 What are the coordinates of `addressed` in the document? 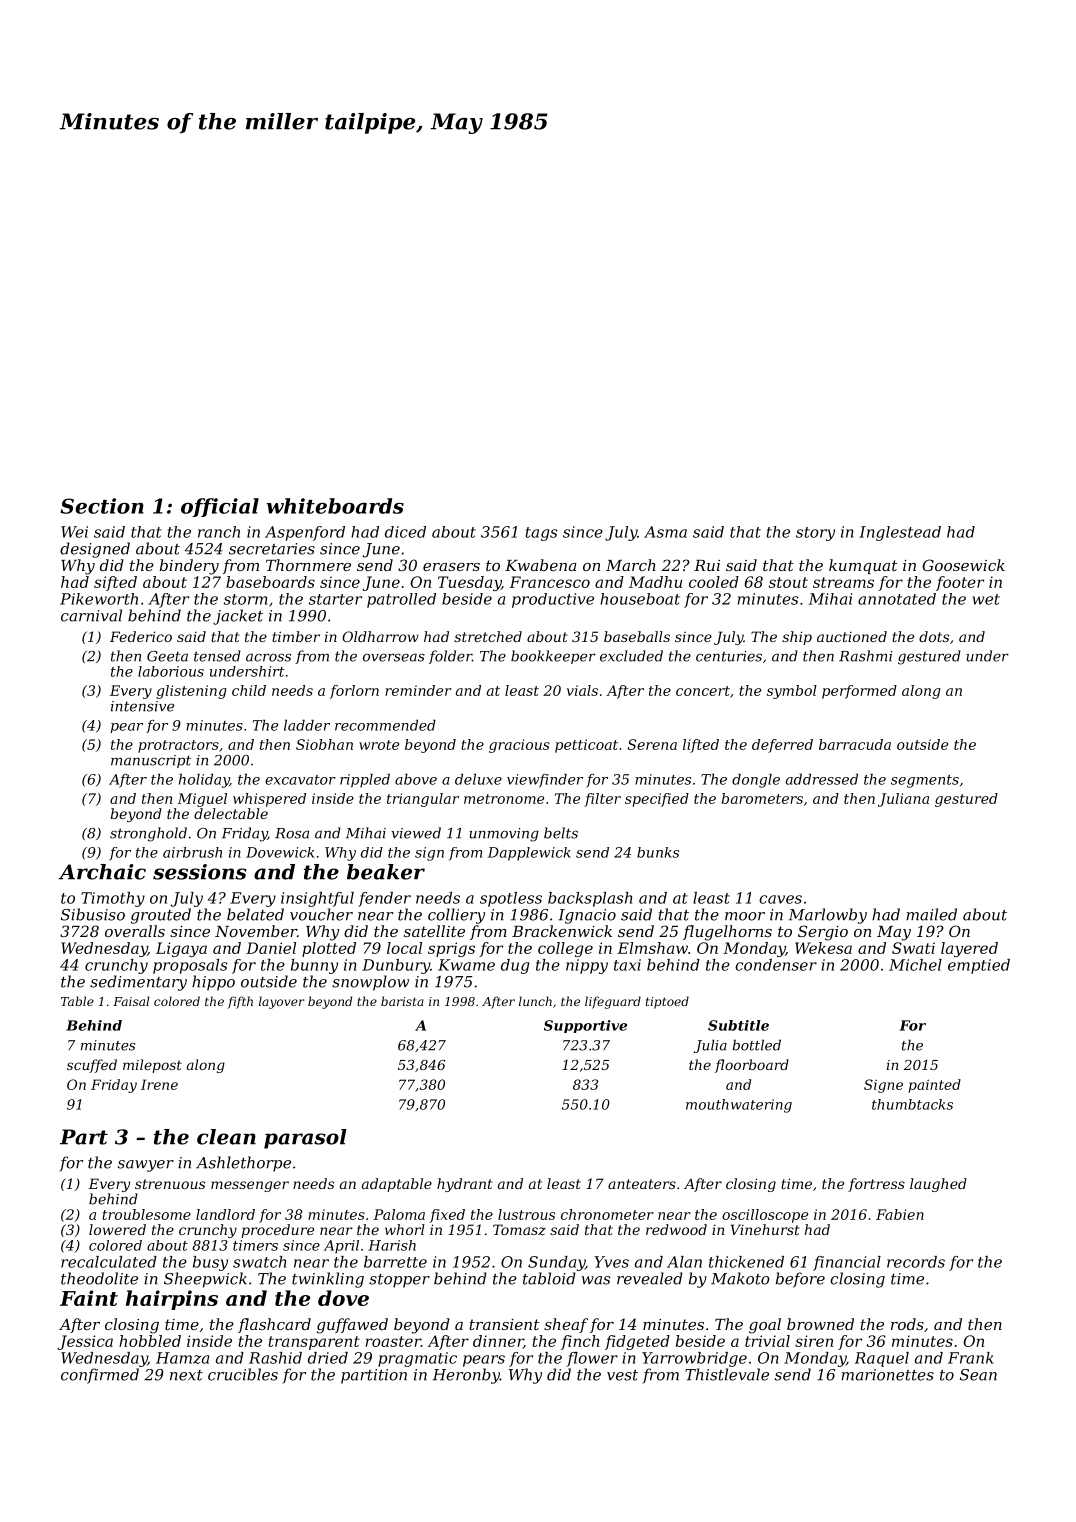 It's located at (821, 779).
